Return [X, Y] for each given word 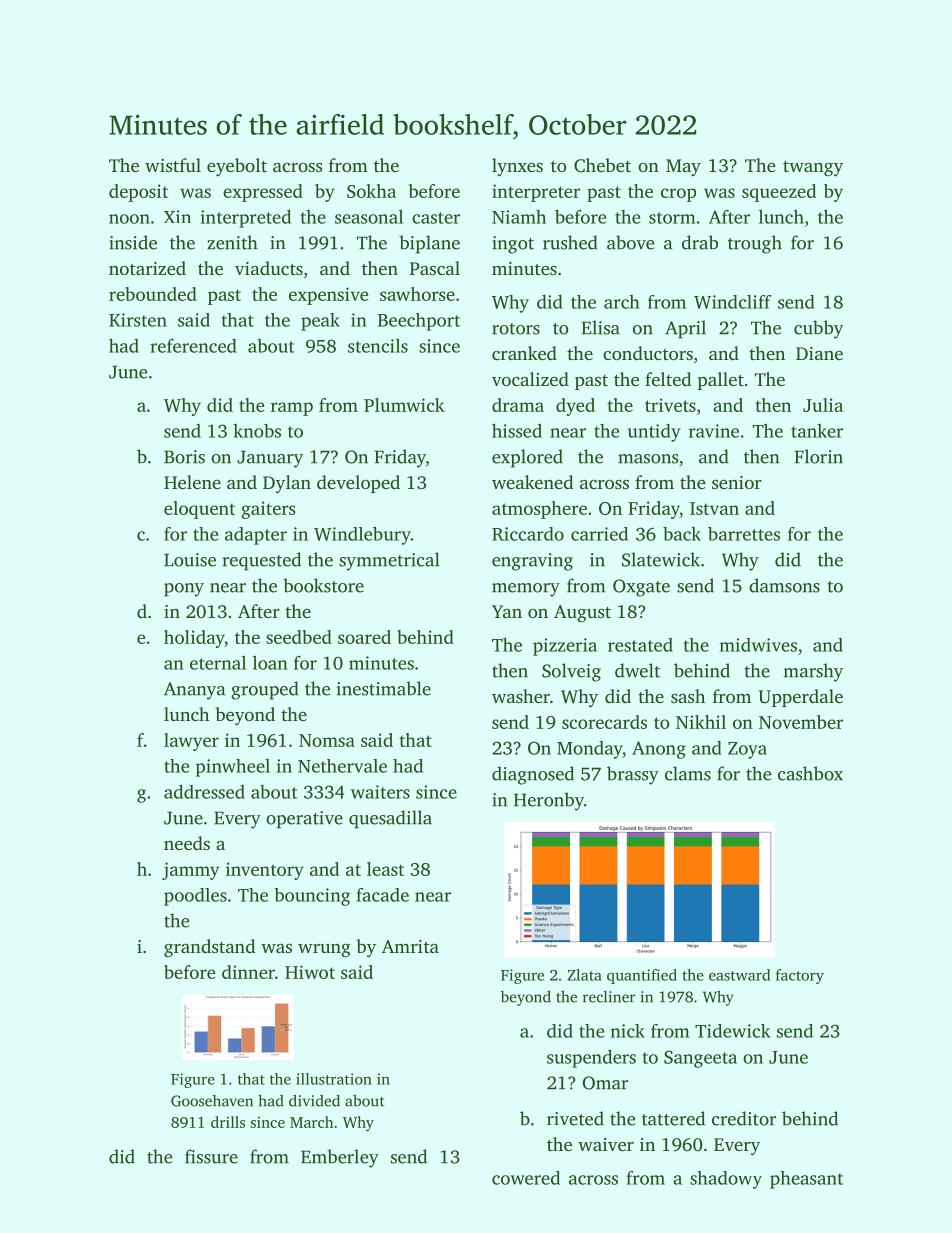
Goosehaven [212, 1101]
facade [383, 895]
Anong [659, 750]
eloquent [199, 510]
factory [800, 976]
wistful [173, 165]
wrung [324, 950]
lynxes [517, 167]
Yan [507, 611]
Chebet [602, 165]
